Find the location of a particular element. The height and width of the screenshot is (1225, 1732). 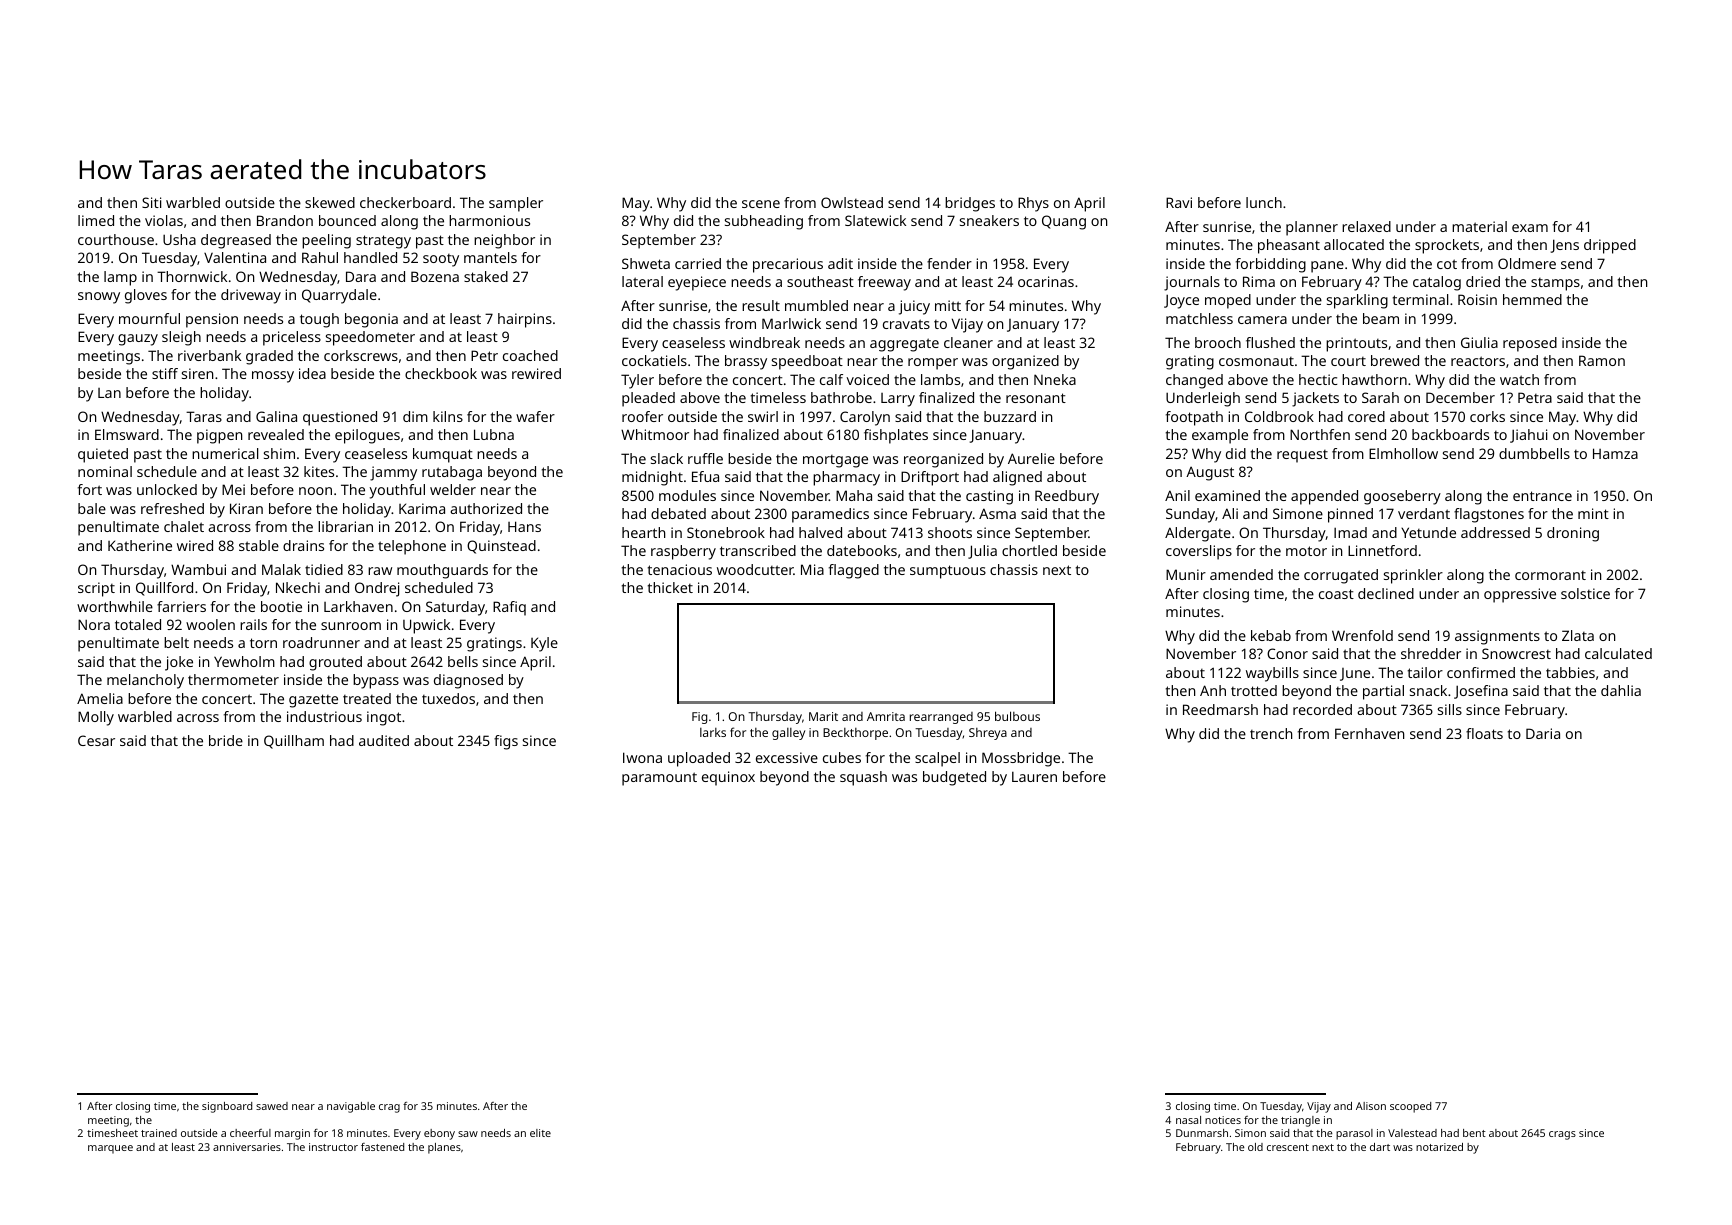

ebony is located at coordinates (439, 1134).
